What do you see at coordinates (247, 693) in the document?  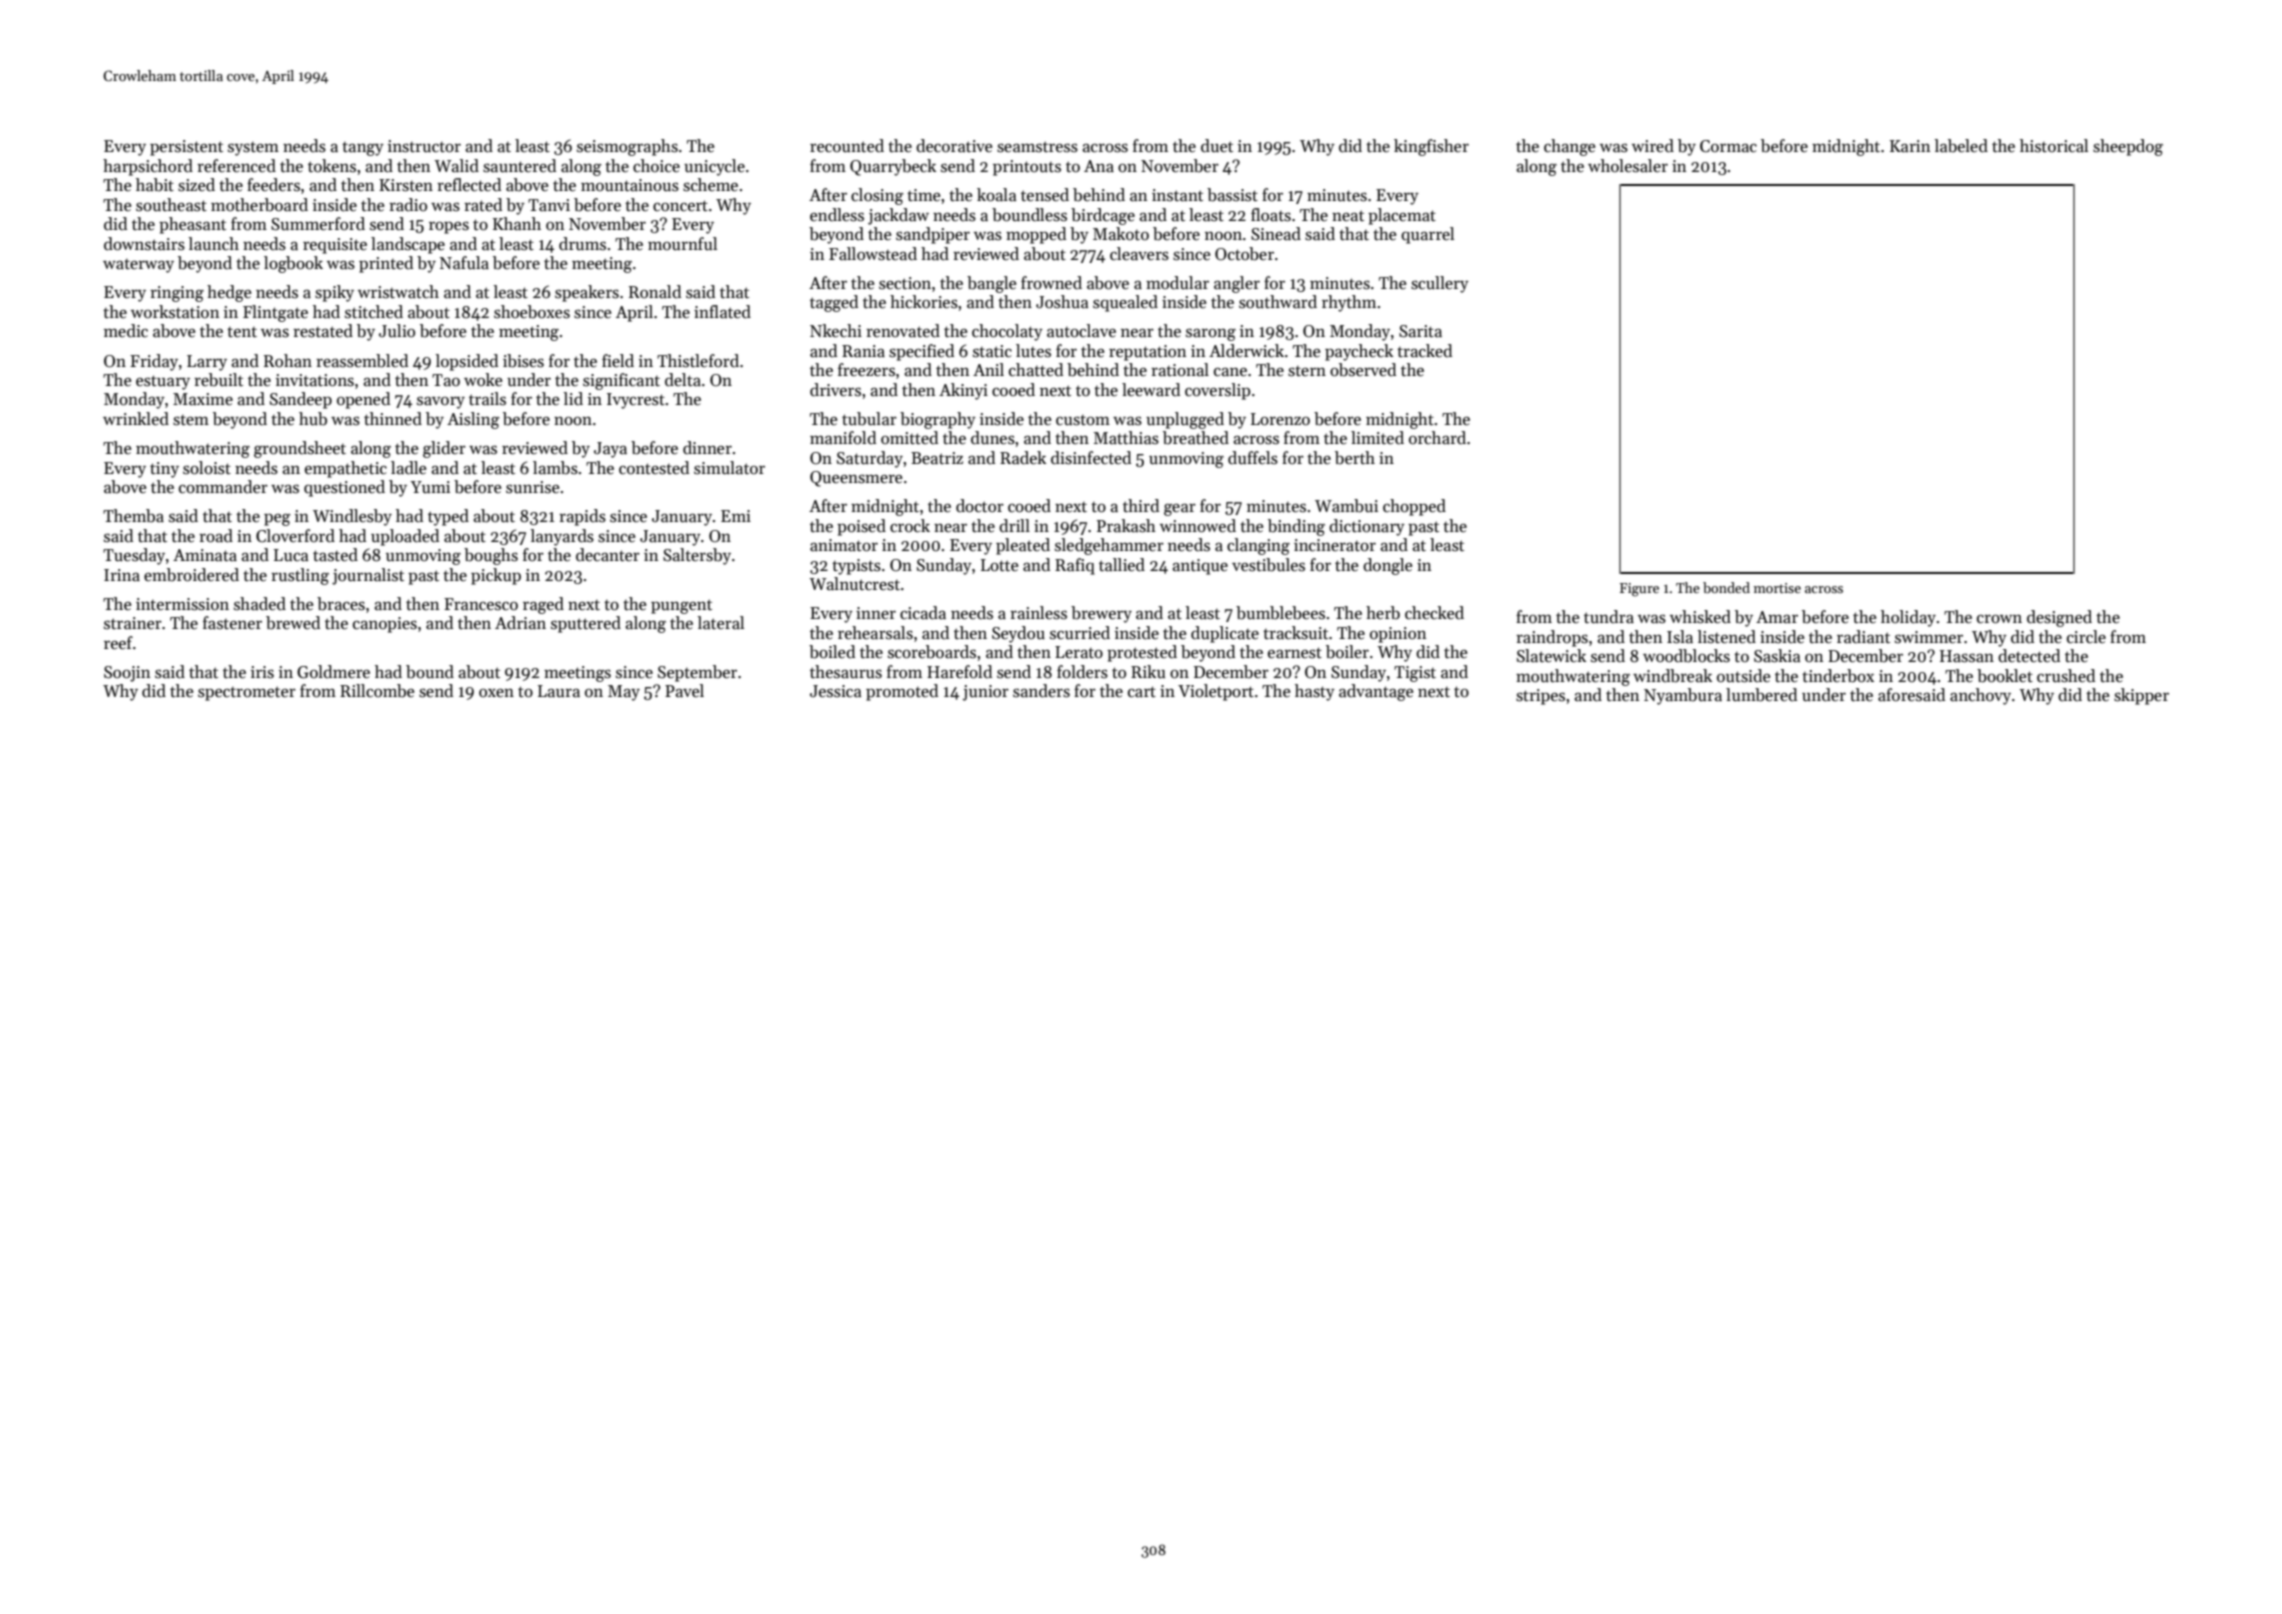 I see `spectrometer` at bounding box center [247, 693].
